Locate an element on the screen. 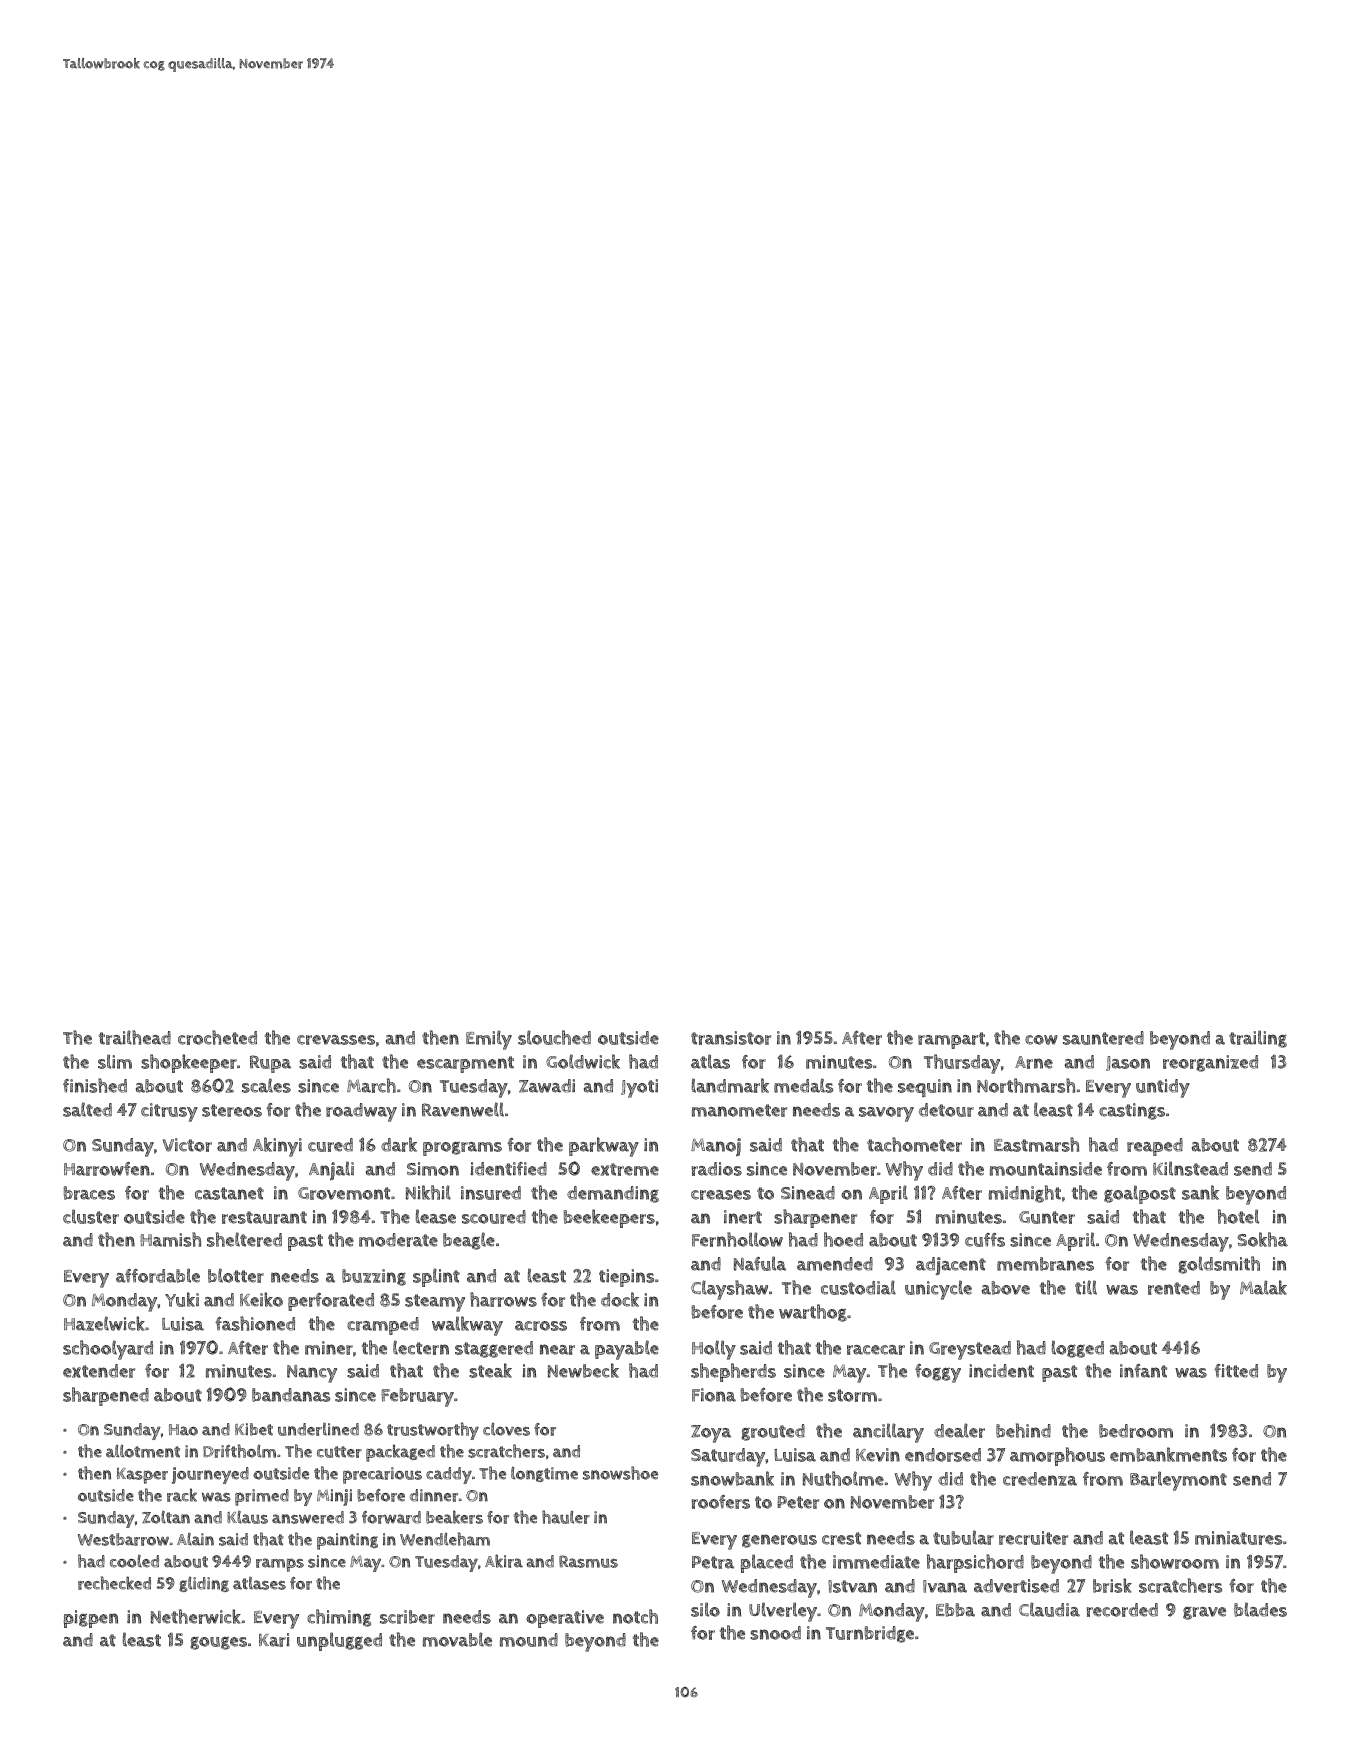 The height and width of the screenshot is (1747, 1350). miniatures is located at coordinates (1238, 1538).
